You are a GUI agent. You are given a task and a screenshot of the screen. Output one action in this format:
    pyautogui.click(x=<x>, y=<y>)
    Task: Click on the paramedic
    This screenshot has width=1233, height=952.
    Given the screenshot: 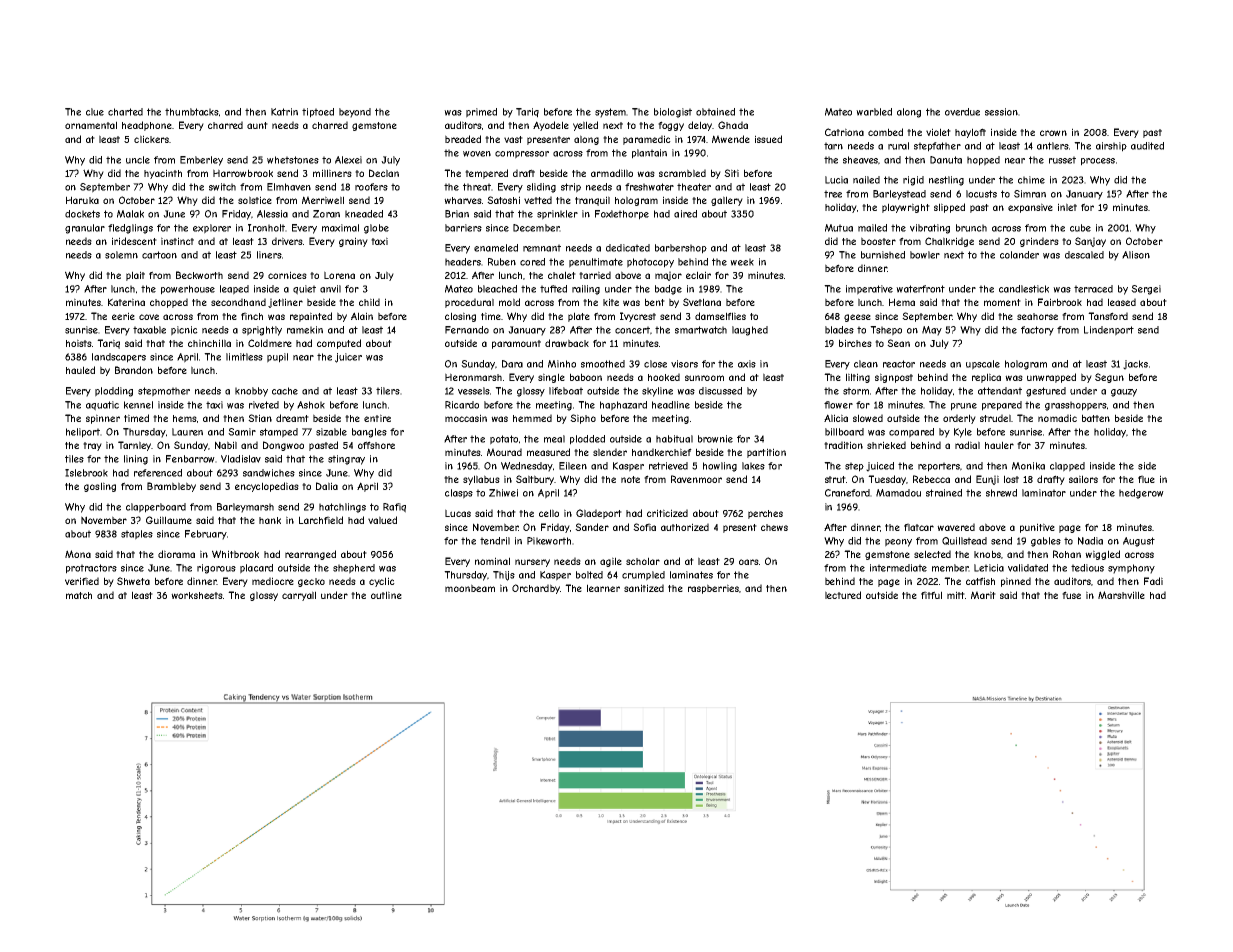 What is the action you would take?
    pyautogui.click(x=647, y=140)
